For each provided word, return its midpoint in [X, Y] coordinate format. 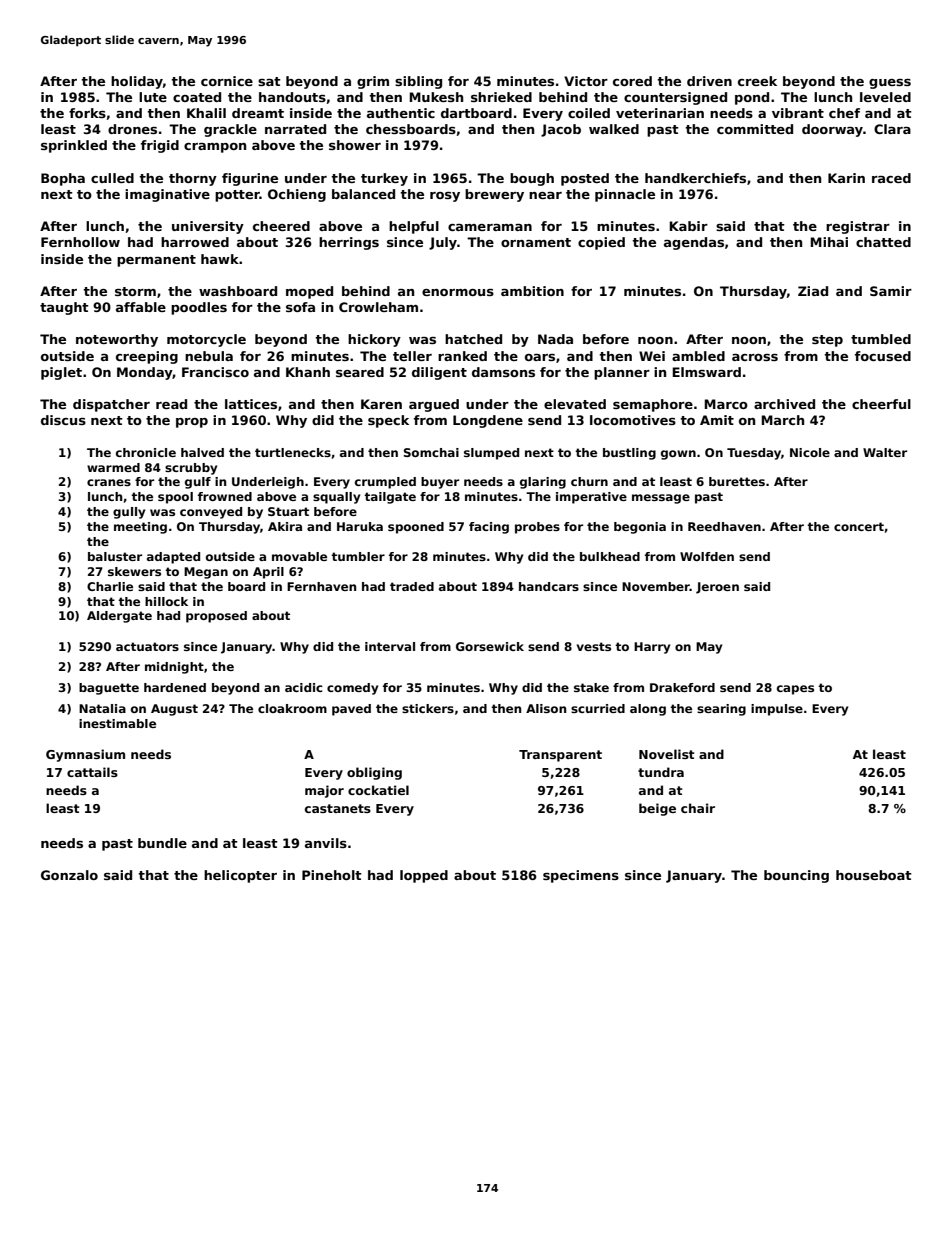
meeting [140, 528]
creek [757, 81]
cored [632, 81]
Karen [381, 404]
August [174, 710]
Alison [546, 708]
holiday [137, 82]
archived [784, 404]
